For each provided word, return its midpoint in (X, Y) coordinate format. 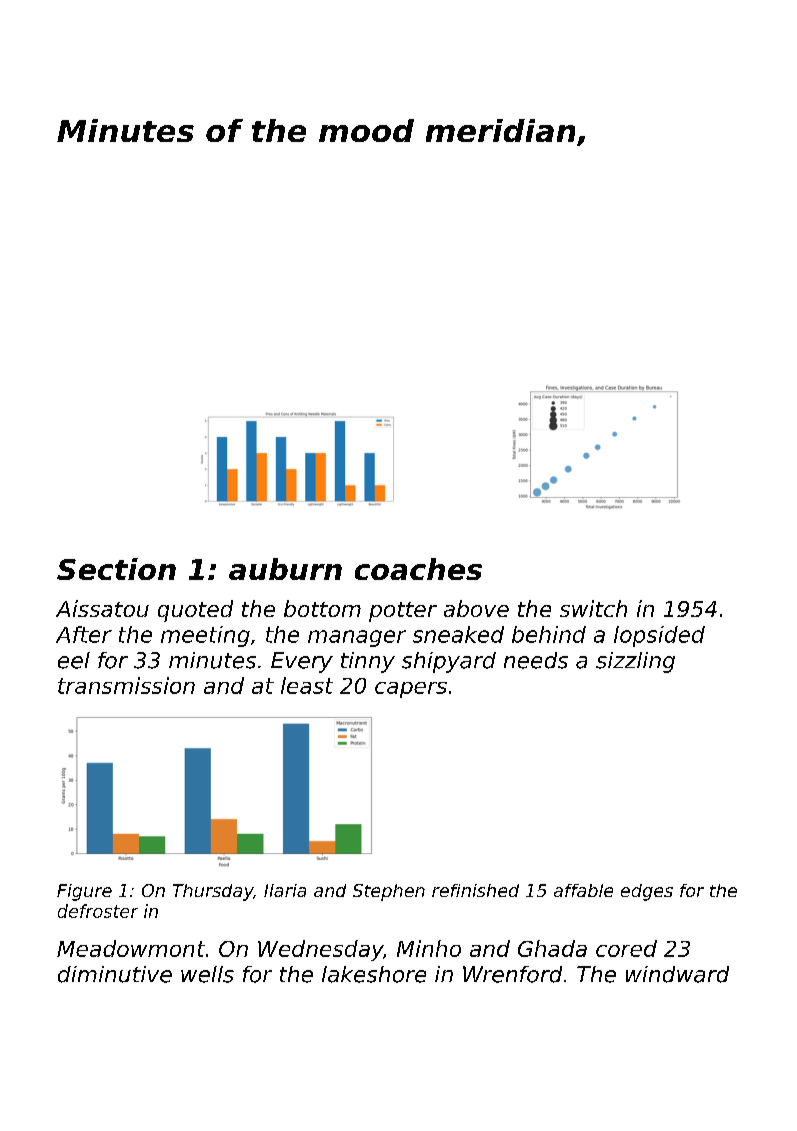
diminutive (115, 974)
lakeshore (374, 974)
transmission (126, 685)
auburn (285, 569)
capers (411, 690)
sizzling (635, 662)
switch (593, 608)
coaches (418, 569)
